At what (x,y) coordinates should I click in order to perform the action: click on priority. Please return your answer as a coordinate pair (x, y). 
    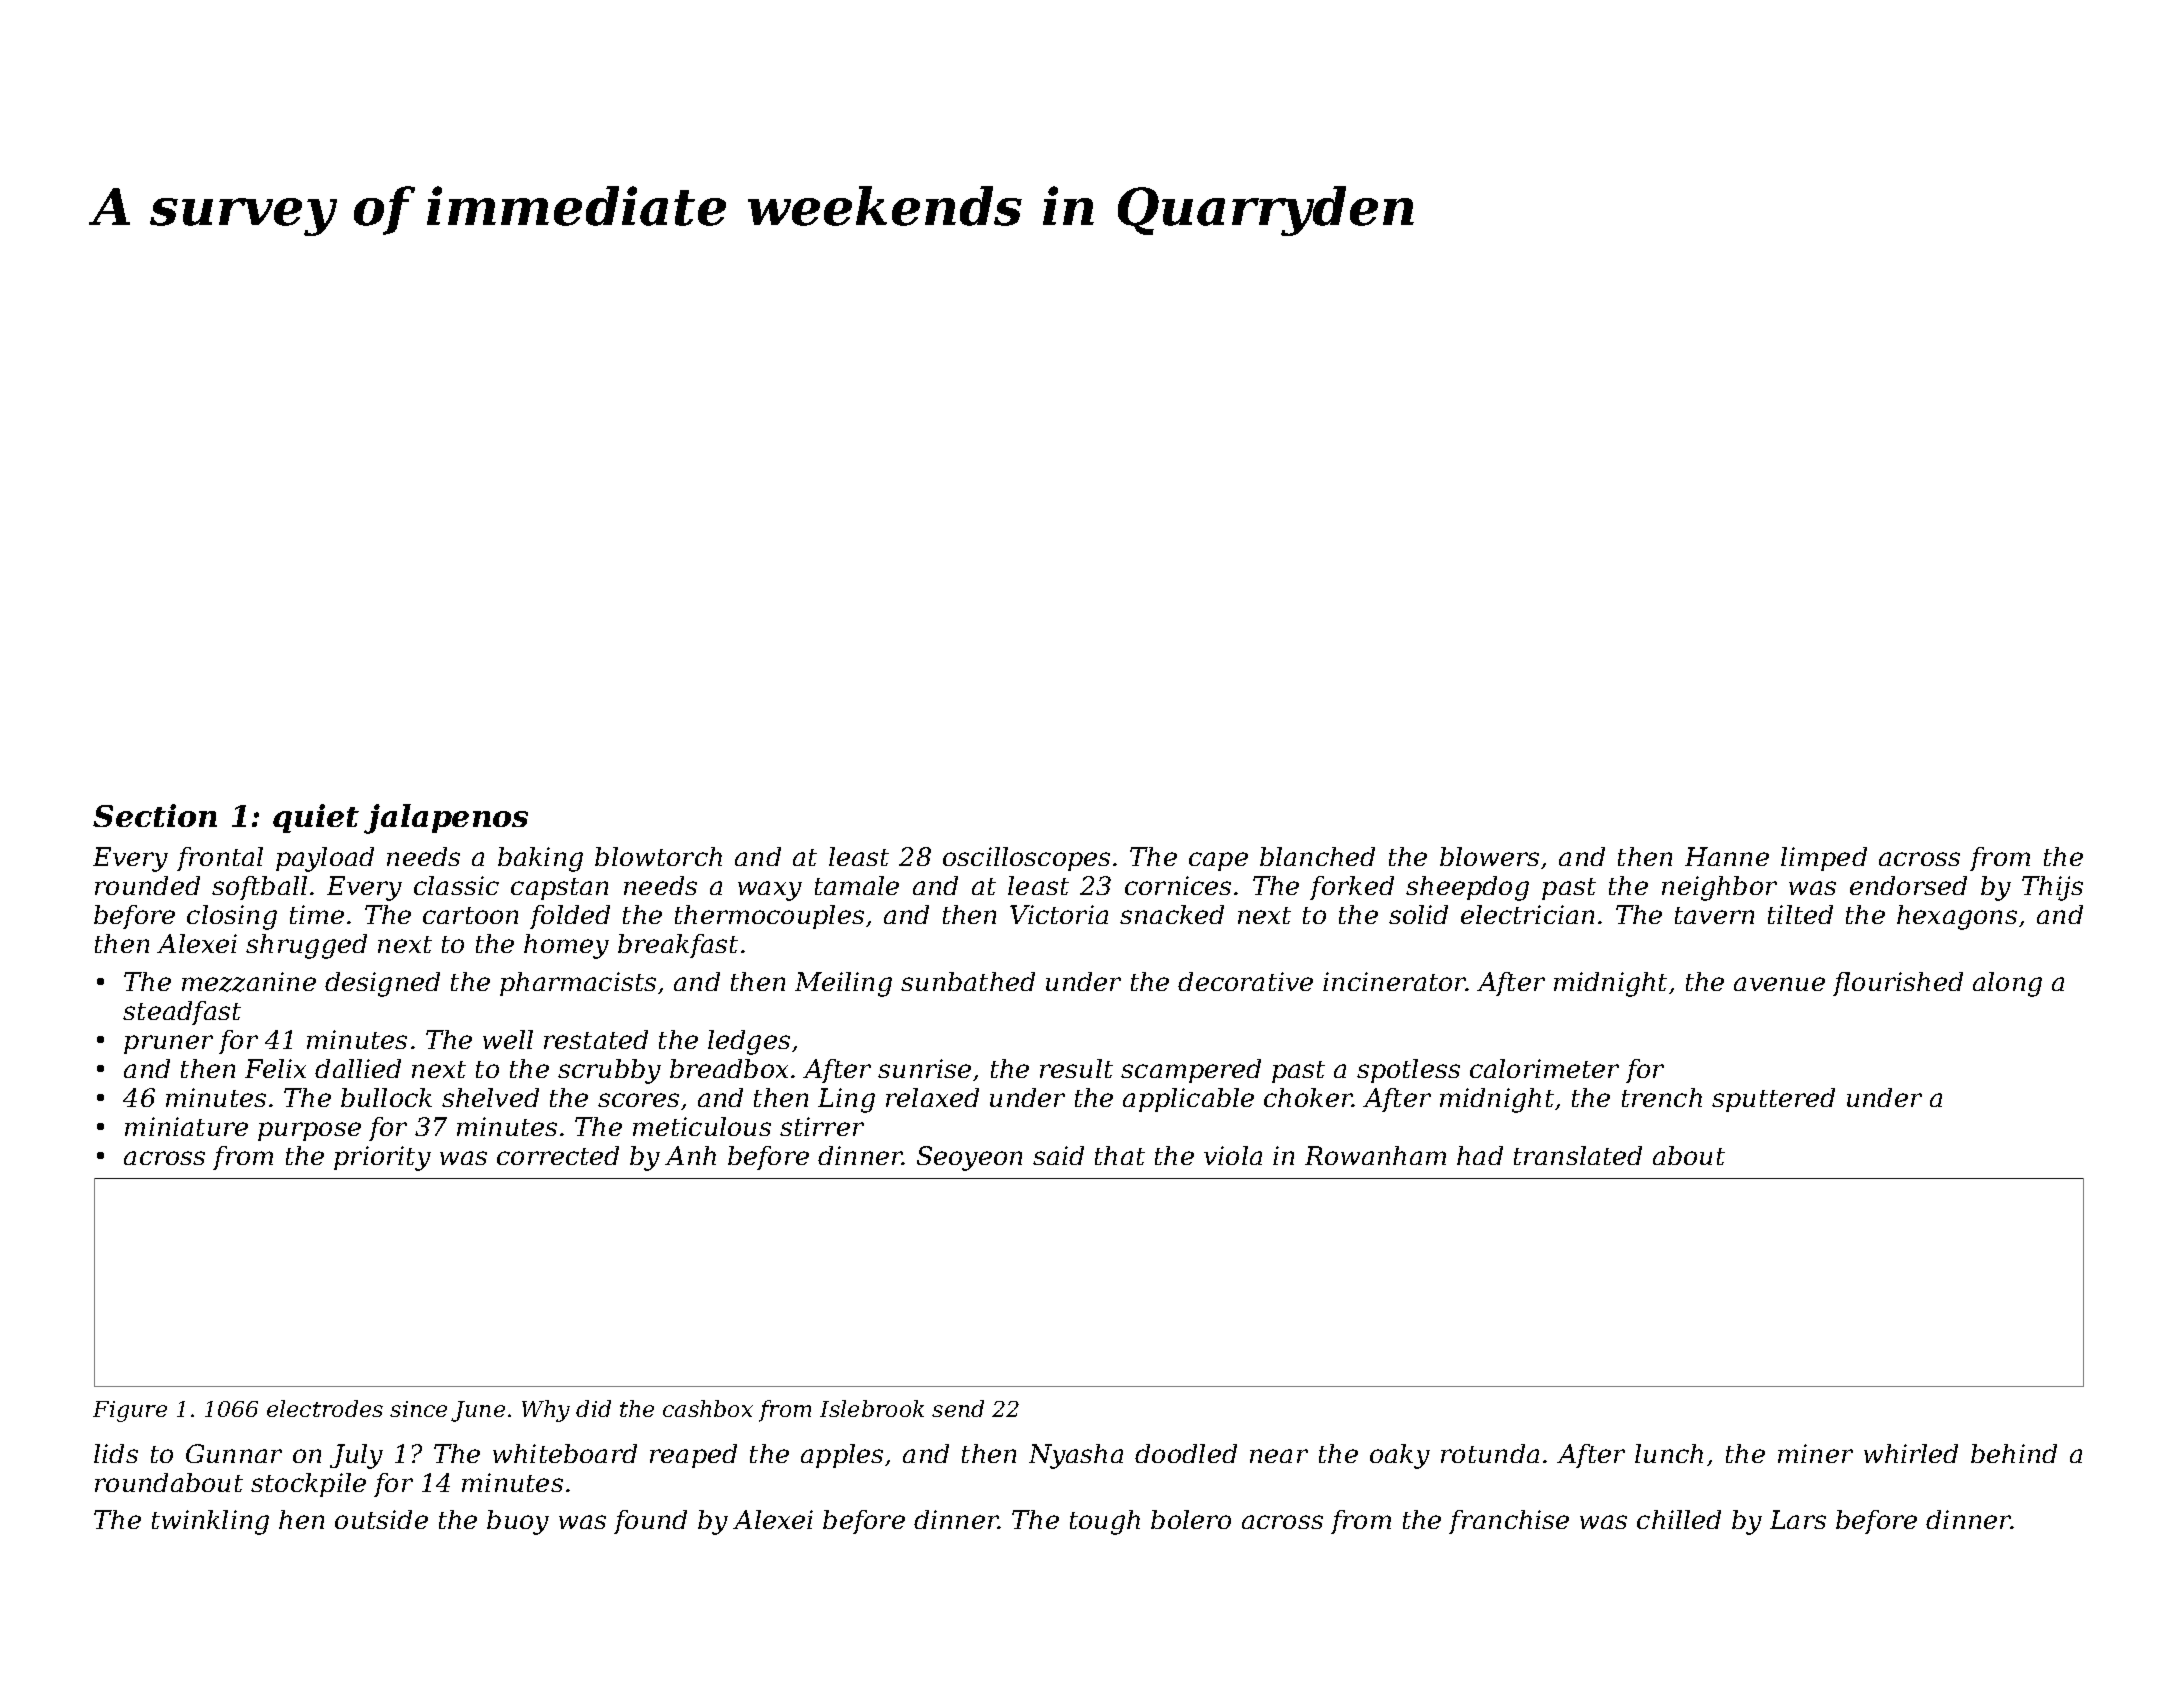
    Looking at the image, I should click on (382, 1158).
